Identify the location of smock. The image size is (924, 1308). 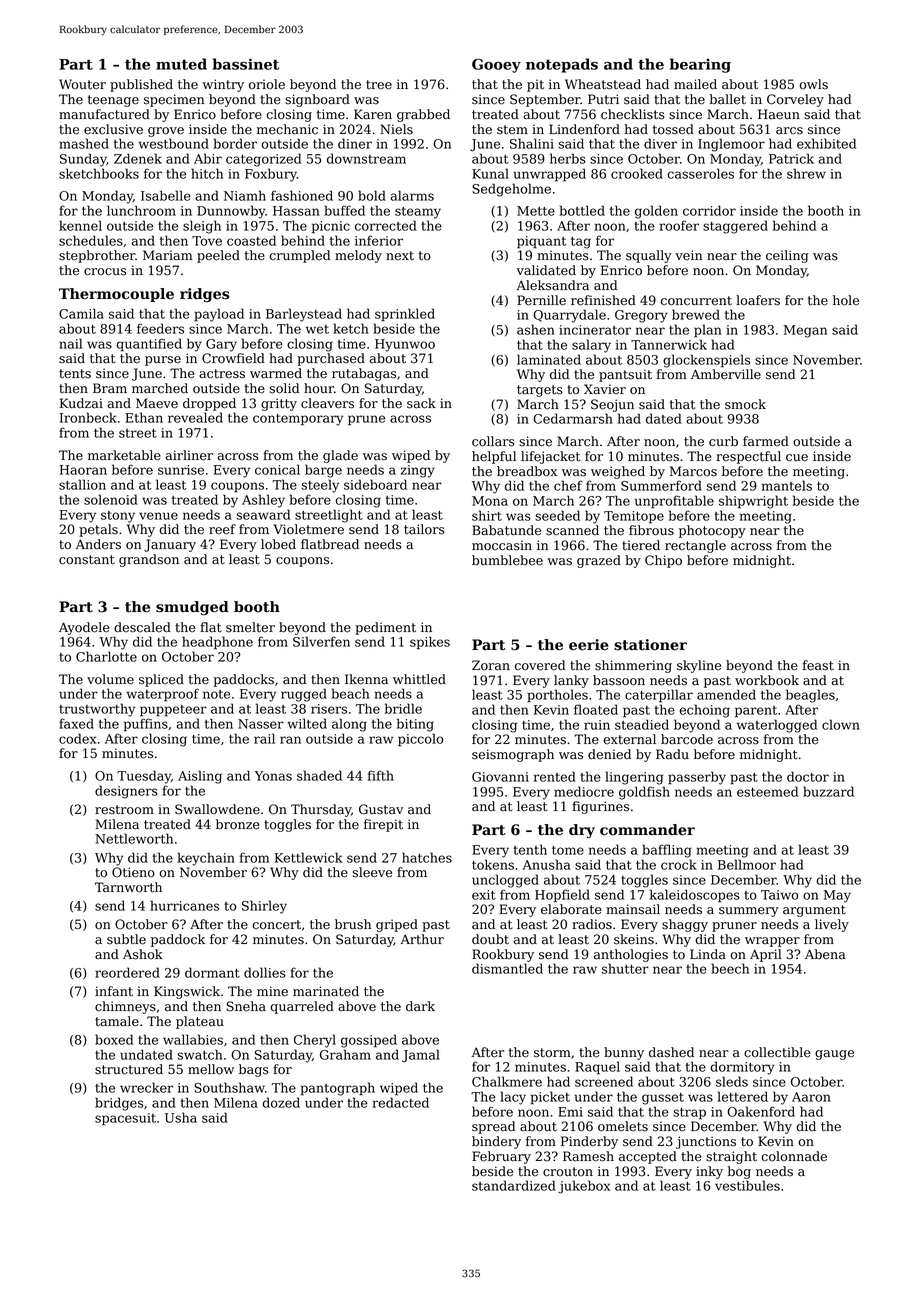
(745, 404).
